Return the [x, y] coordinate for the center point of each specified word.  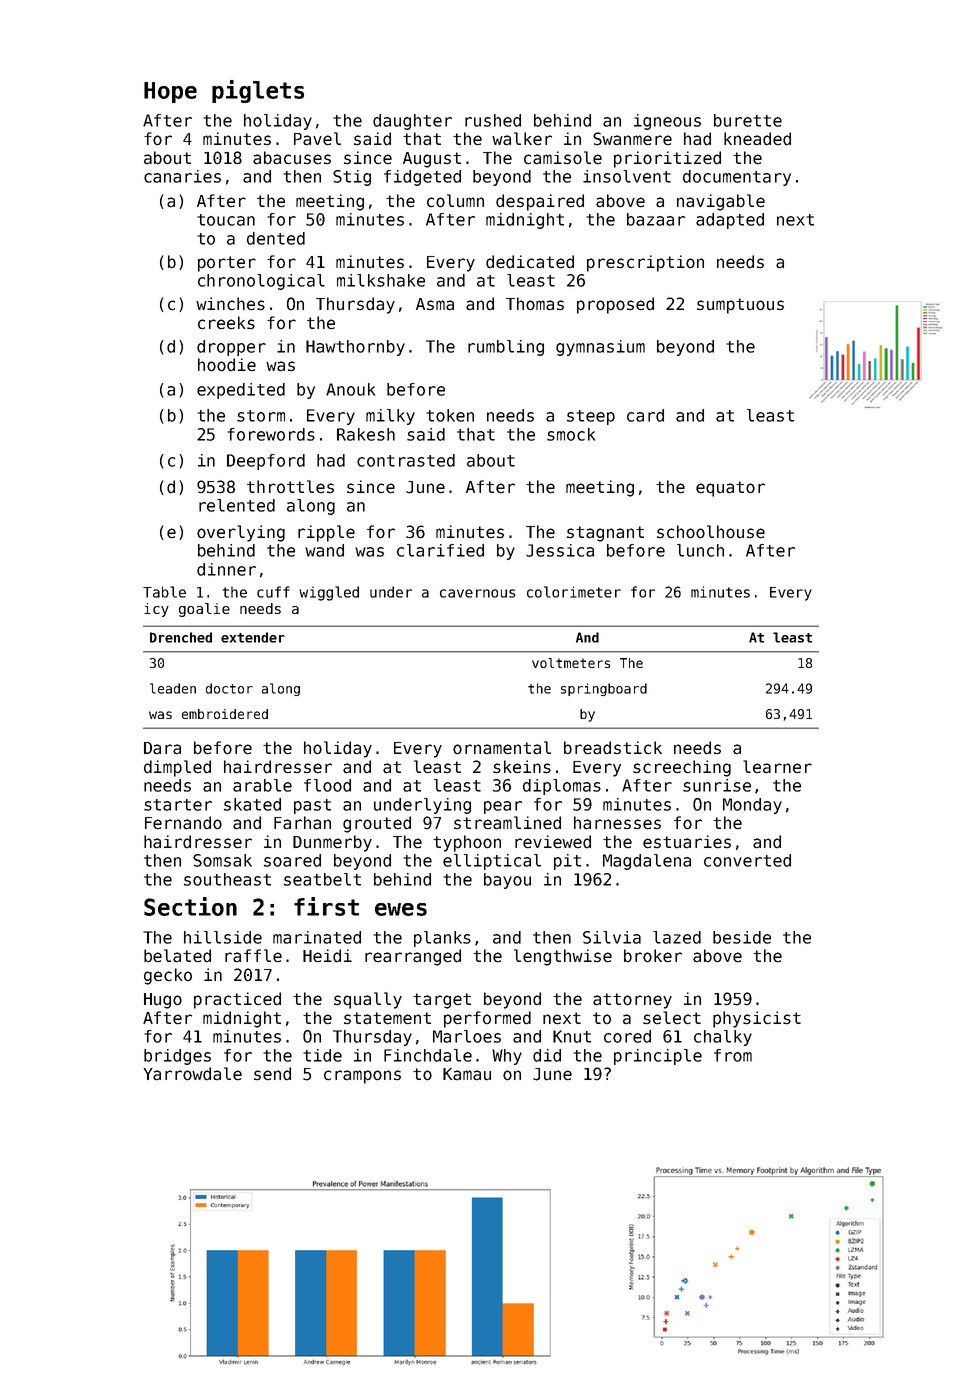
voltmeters [571, 663]
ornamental [502, 748]
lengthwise [563, 957]
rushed [493, 120]
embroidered [225, 714]
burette [748, 120]
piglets [258, 91]
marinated [317, 937]
